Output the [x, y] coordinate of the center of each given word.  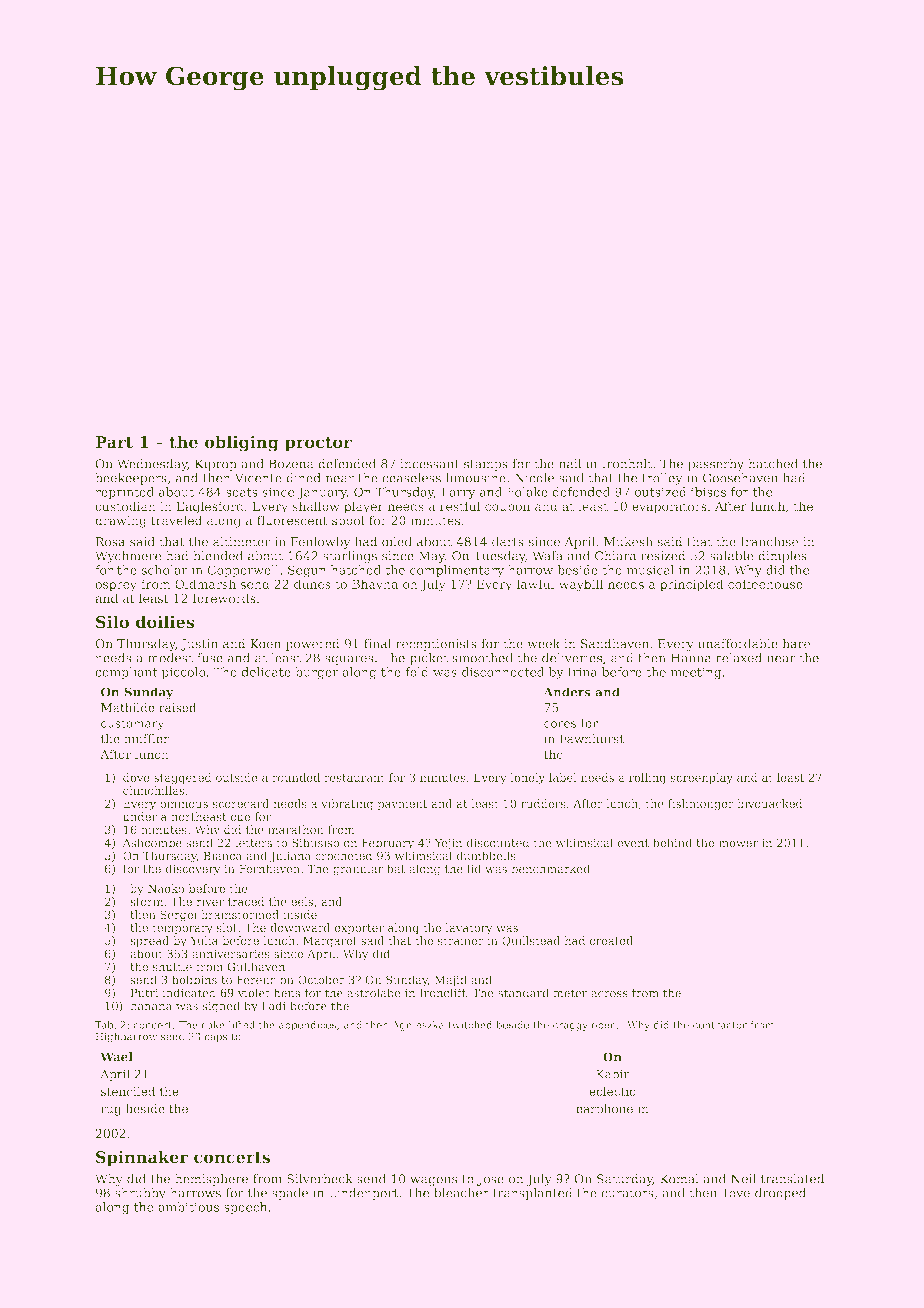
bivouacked [770, 803]
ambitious [188, 1207]
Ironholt [627, 464]
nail [570, 464]
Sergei [178, 916]
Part [114, 442]
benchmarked [550, 868]
